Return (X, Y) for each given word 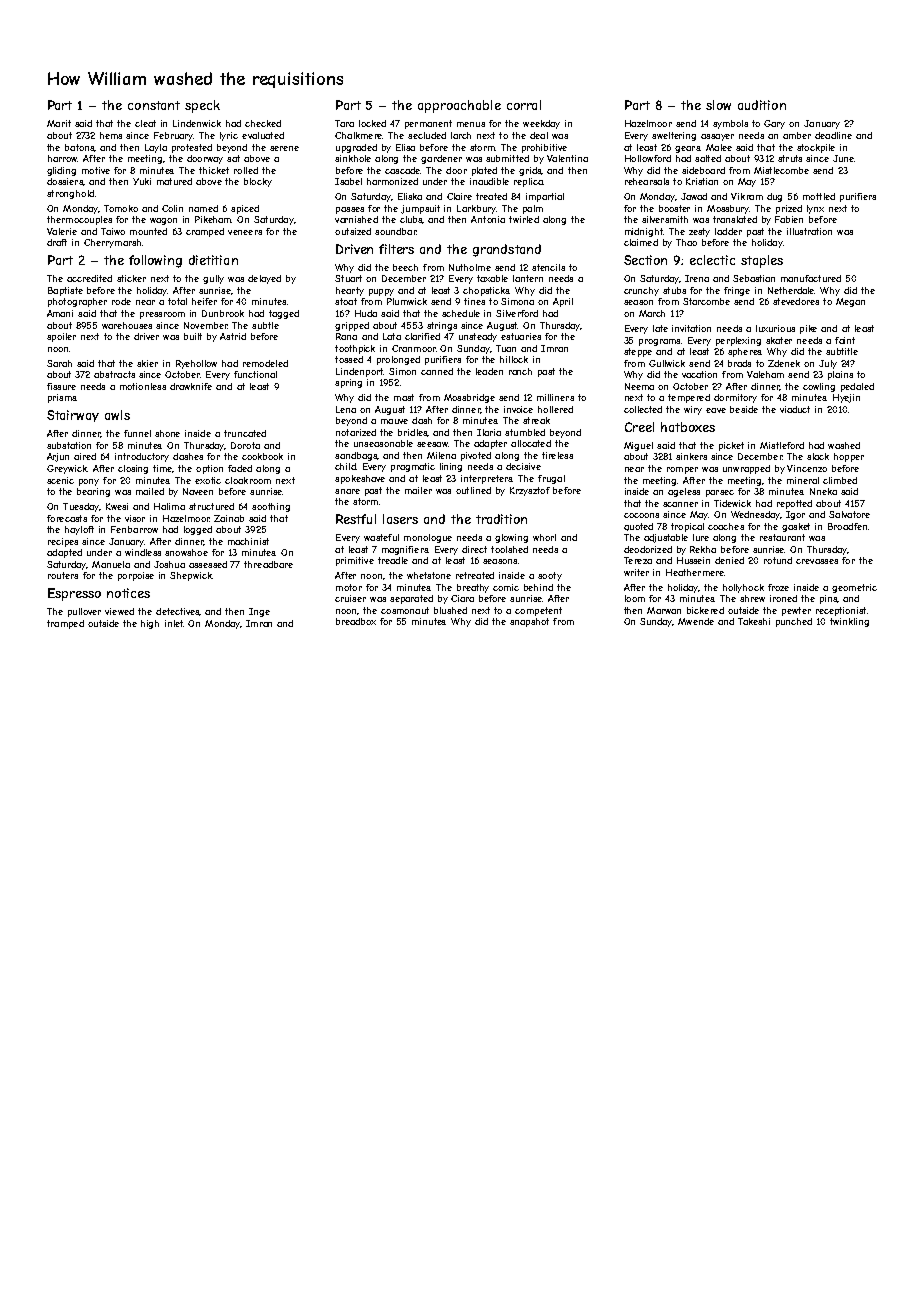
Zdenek (784, 363)
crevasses (817, 561)
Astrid (233, 336)
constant (154, 105)
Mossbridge (469, 398)
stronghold (70, 194)
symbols (730, 124)
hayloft (79, 530)
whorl (544, 537)
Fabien (789, 219)
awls (117, 415)
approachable (459, 106)
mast (404, 397)
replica (528, 182)
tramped (65, 624)
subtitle (842, 351)
